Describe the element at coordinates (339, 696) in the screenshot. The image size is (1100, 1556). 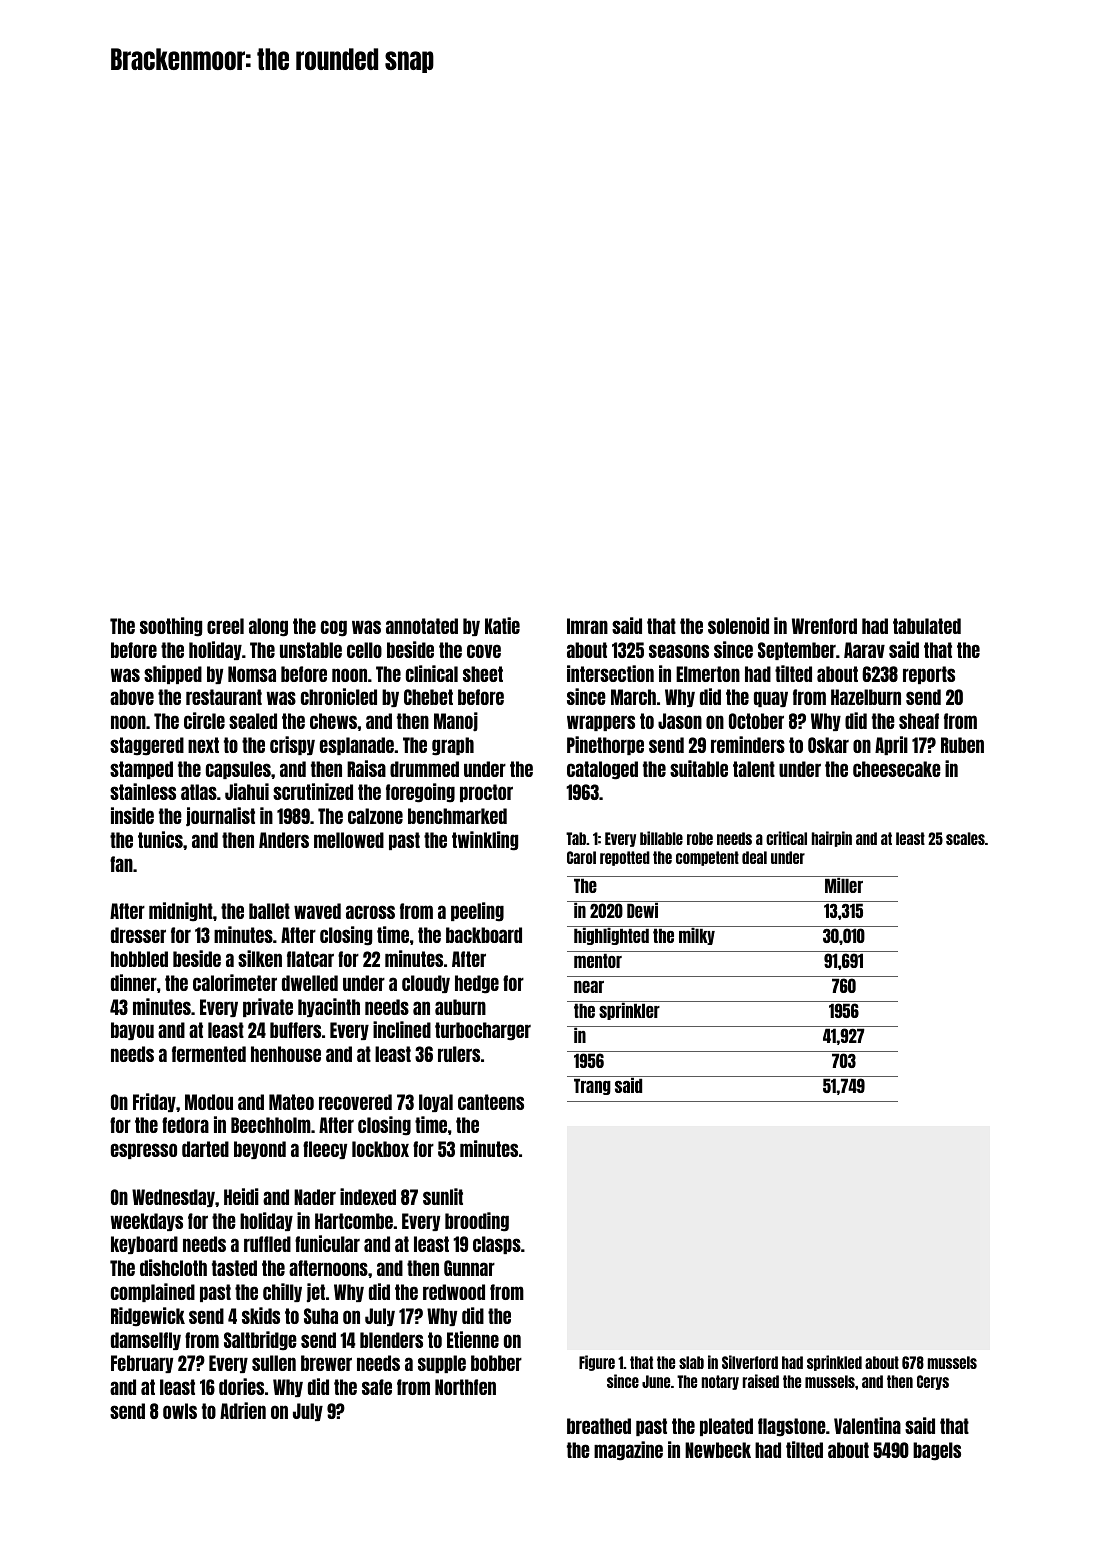
I see `chronicled` at that location.
